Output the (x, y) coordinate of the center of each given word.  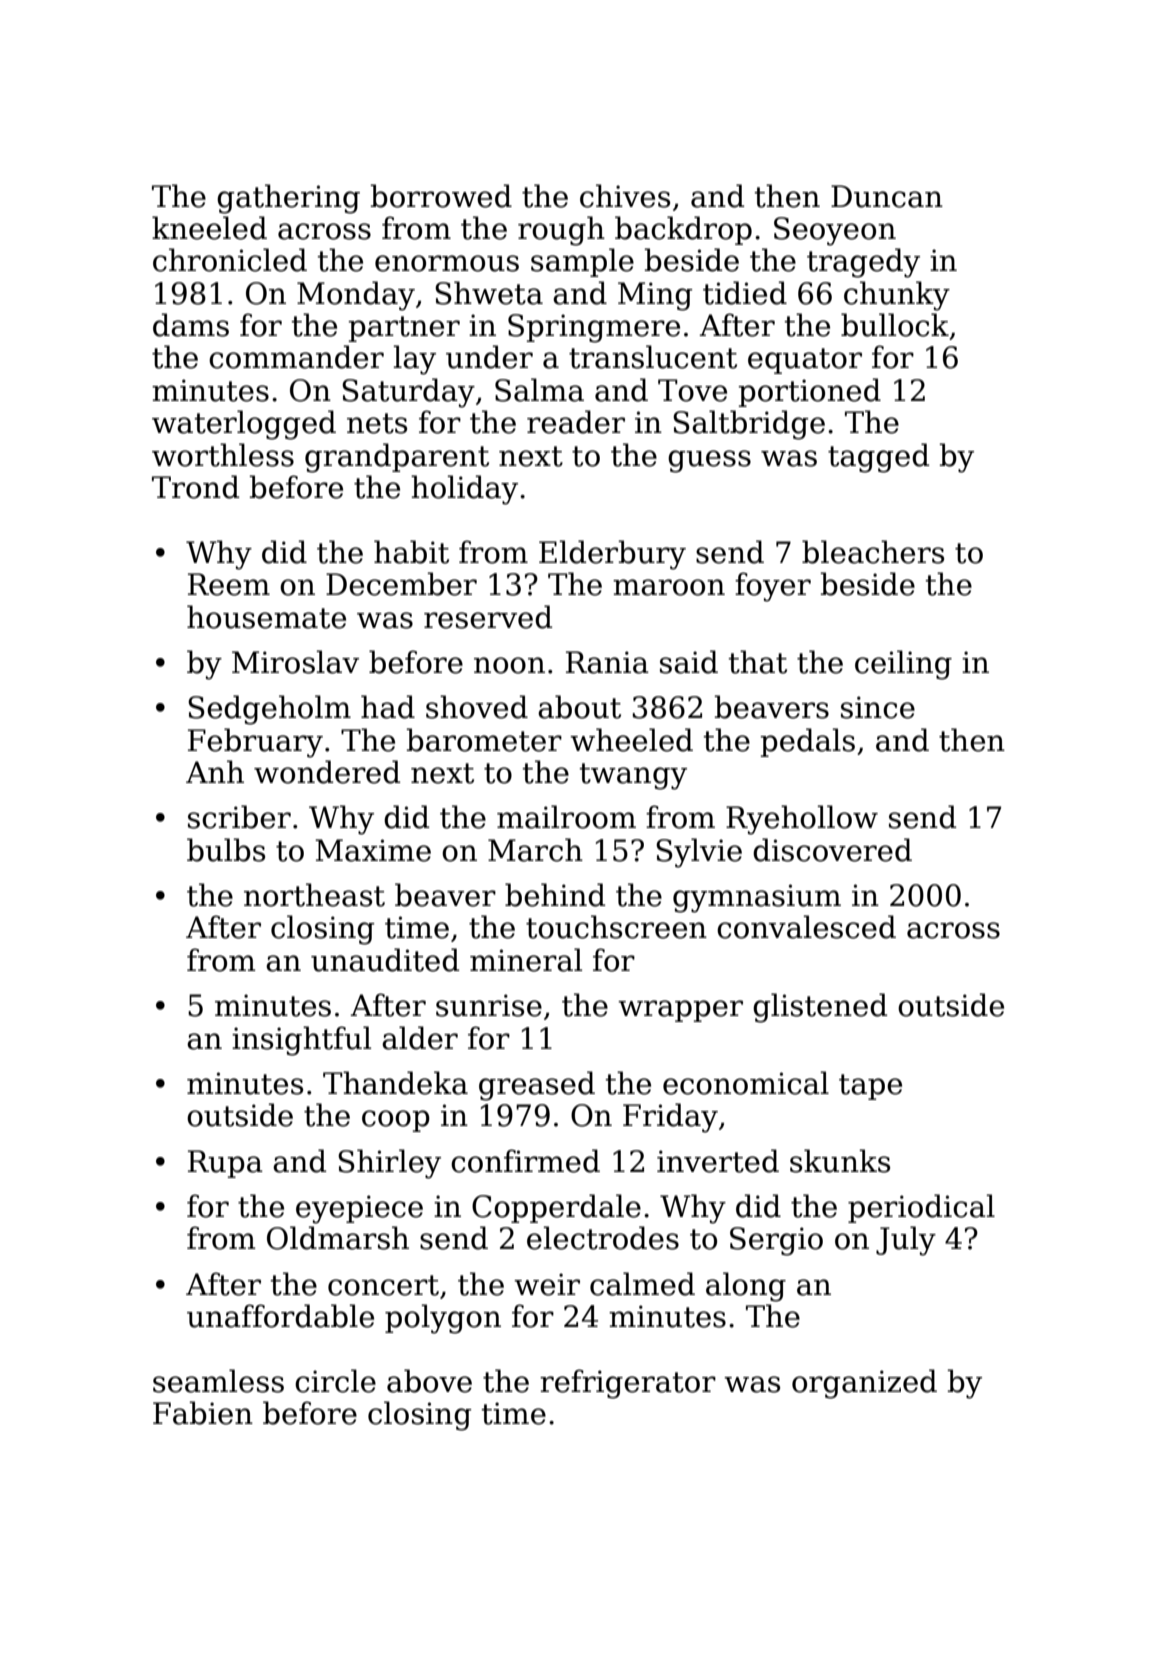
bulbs (226, 850)
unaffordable (280, 1316)
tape (870, 1087)
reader (576, 422)
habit (411, 552)
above (429, 1381)
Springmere (594, 328)
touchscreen (616, 927)
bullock (895, 325)
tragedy (863, 263)
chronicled (230, 260)
